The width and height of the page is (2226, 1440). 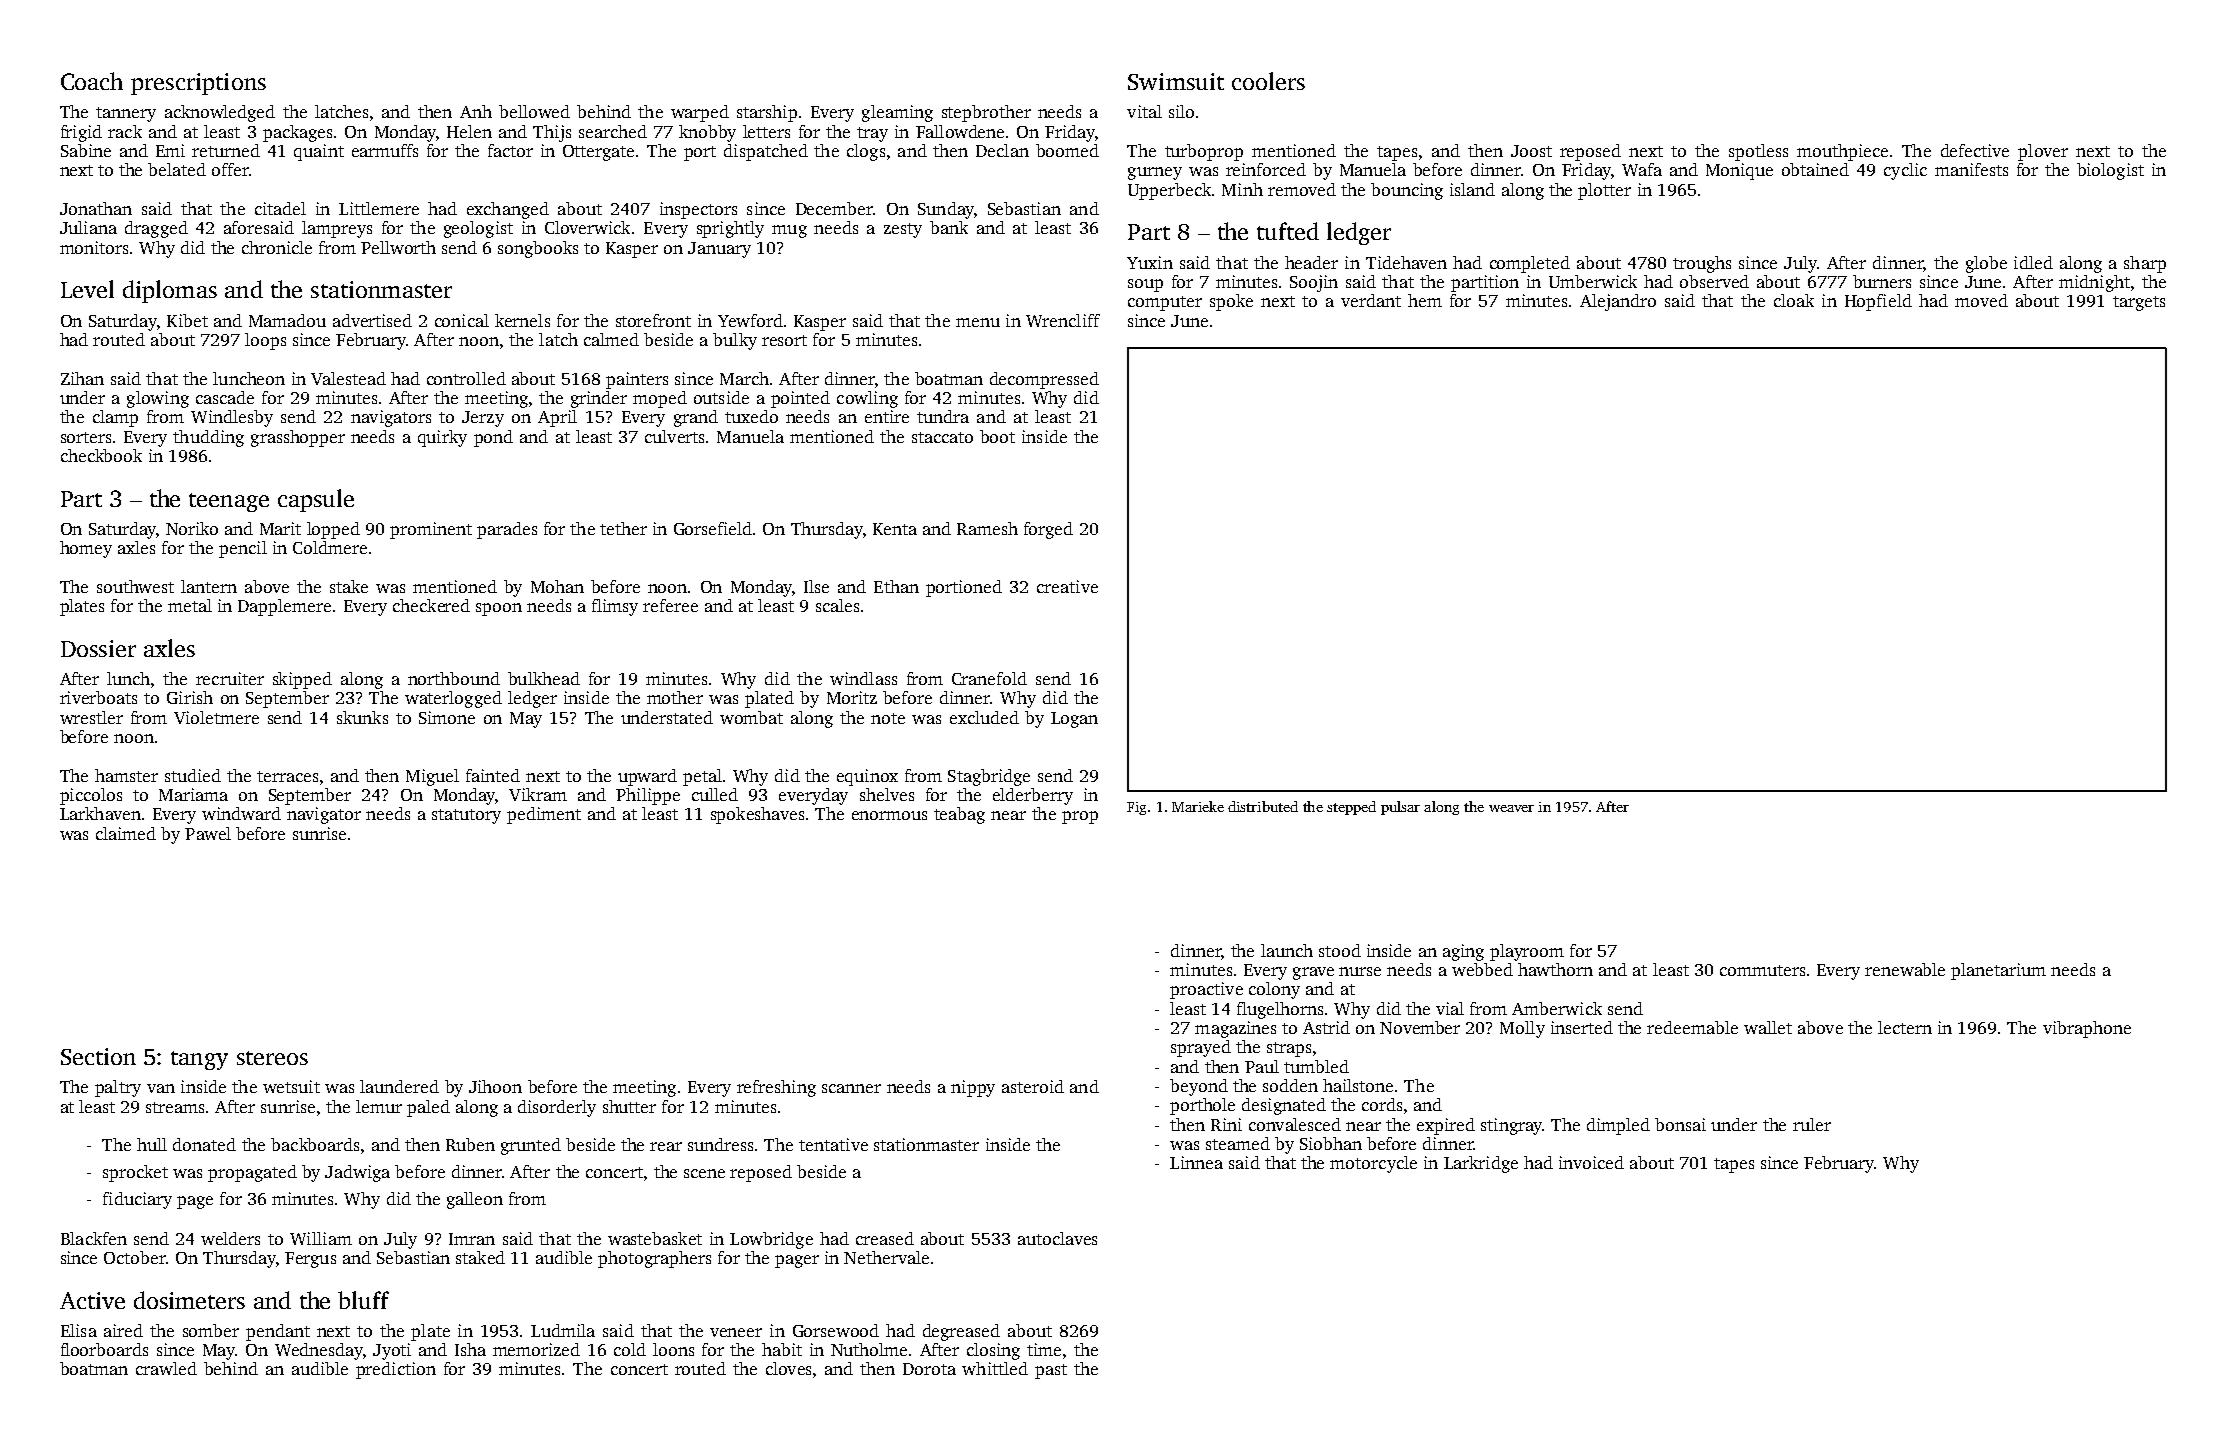 What do you see at coordinates (118, 1088) in the page?
I see `paltry` at bounding box center [118, 1088].
